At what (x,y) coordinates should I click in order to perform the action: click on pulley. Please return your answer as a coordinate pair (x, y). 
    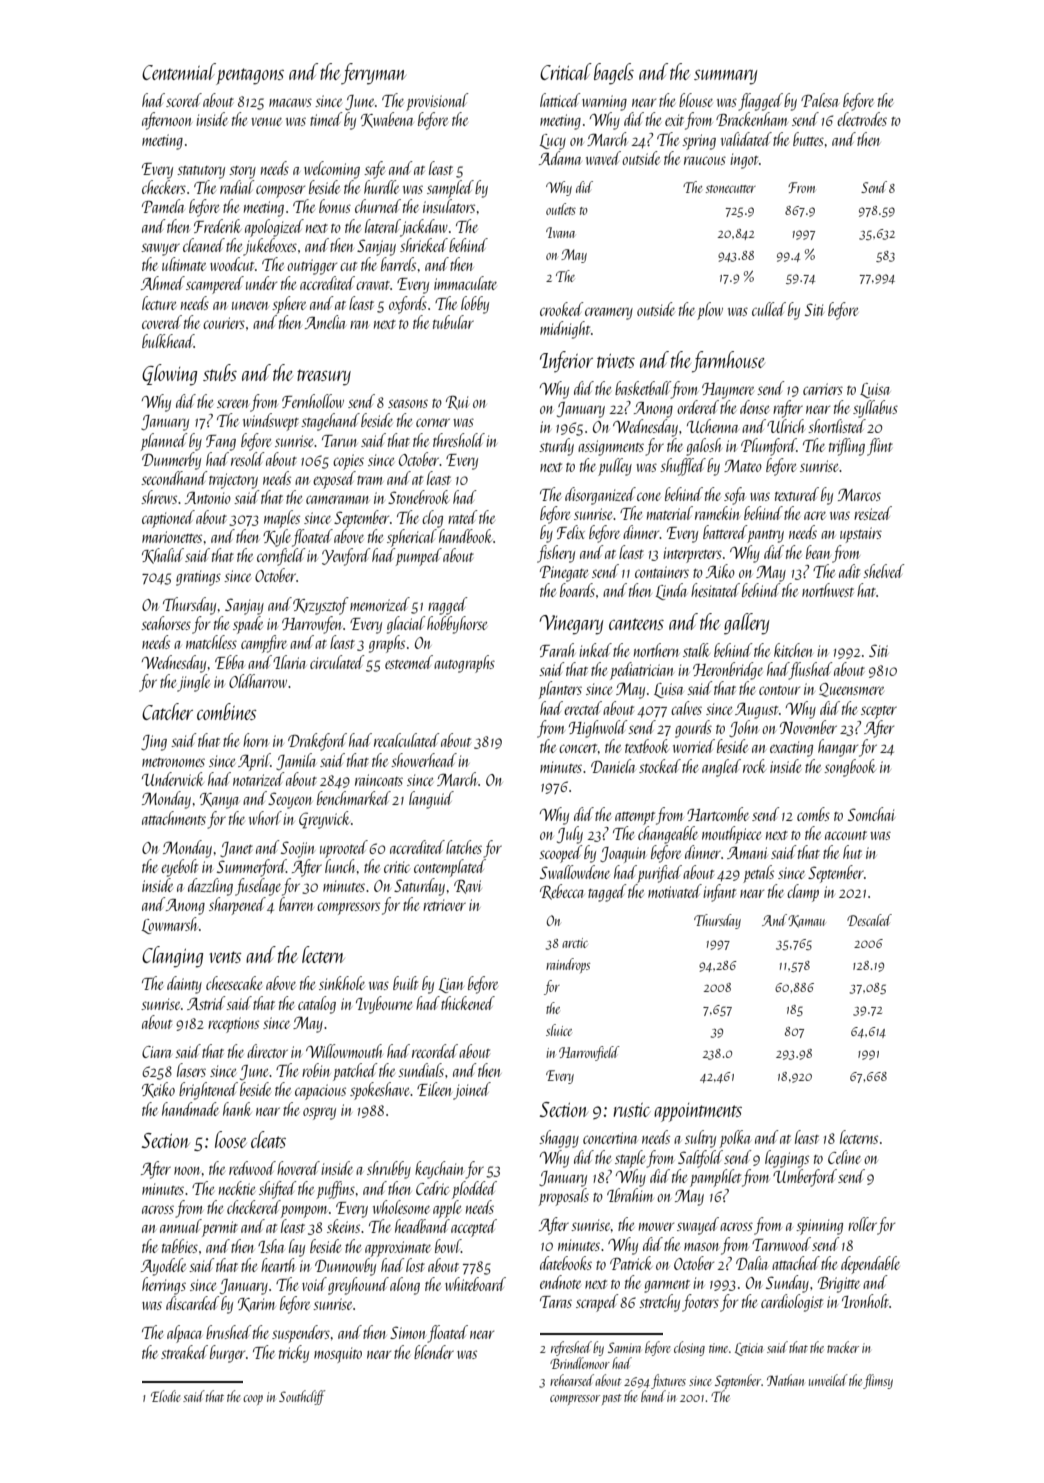
    Looking at the image, I should click on (615, 467).
